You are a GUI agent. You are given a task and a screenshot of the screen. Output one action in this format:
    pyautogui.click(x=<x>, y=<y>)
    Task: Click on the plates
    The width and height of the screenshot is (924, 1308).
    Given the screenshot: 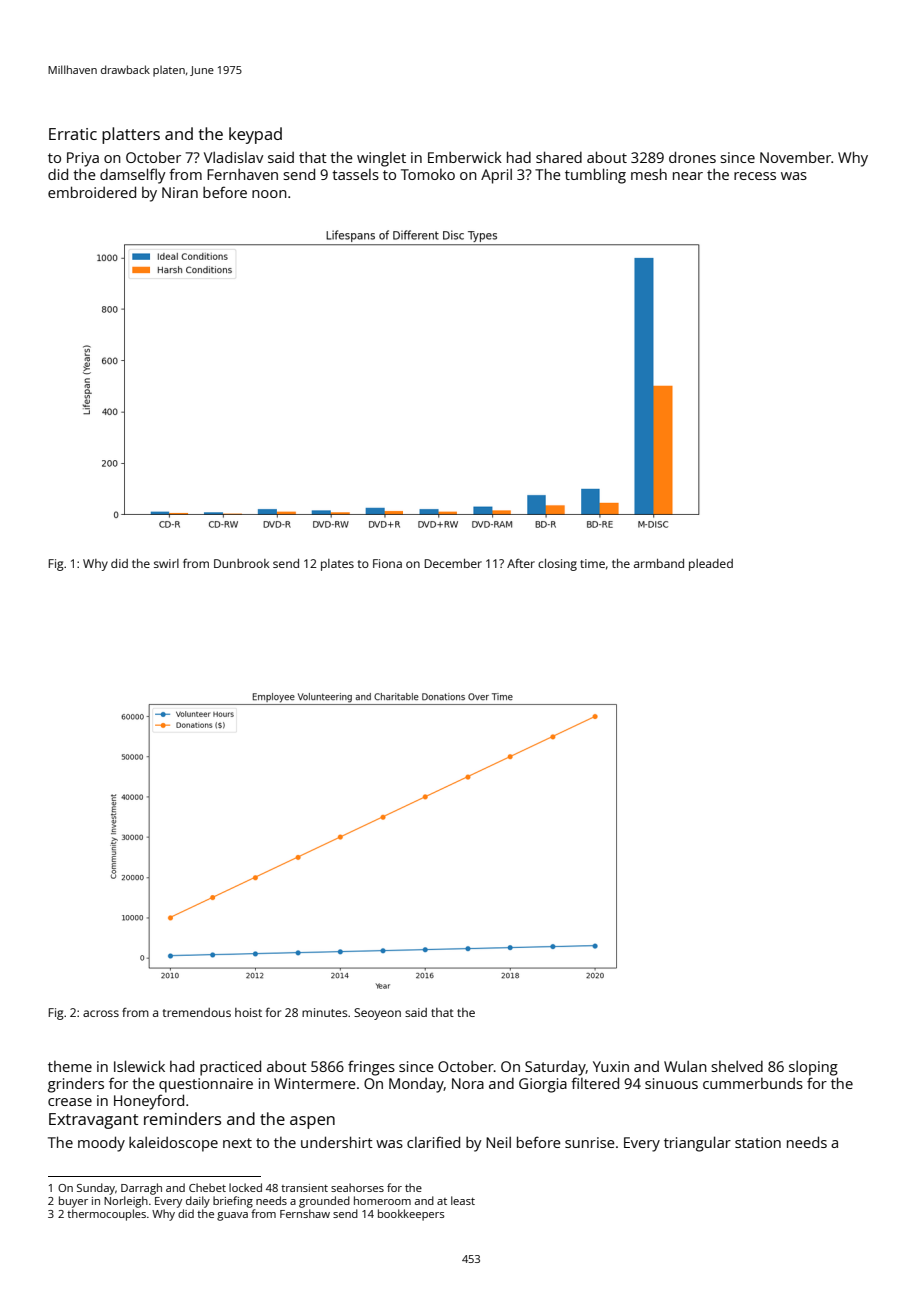 What is the action you would take?
    pyautogui.click(x=337, y=565)
